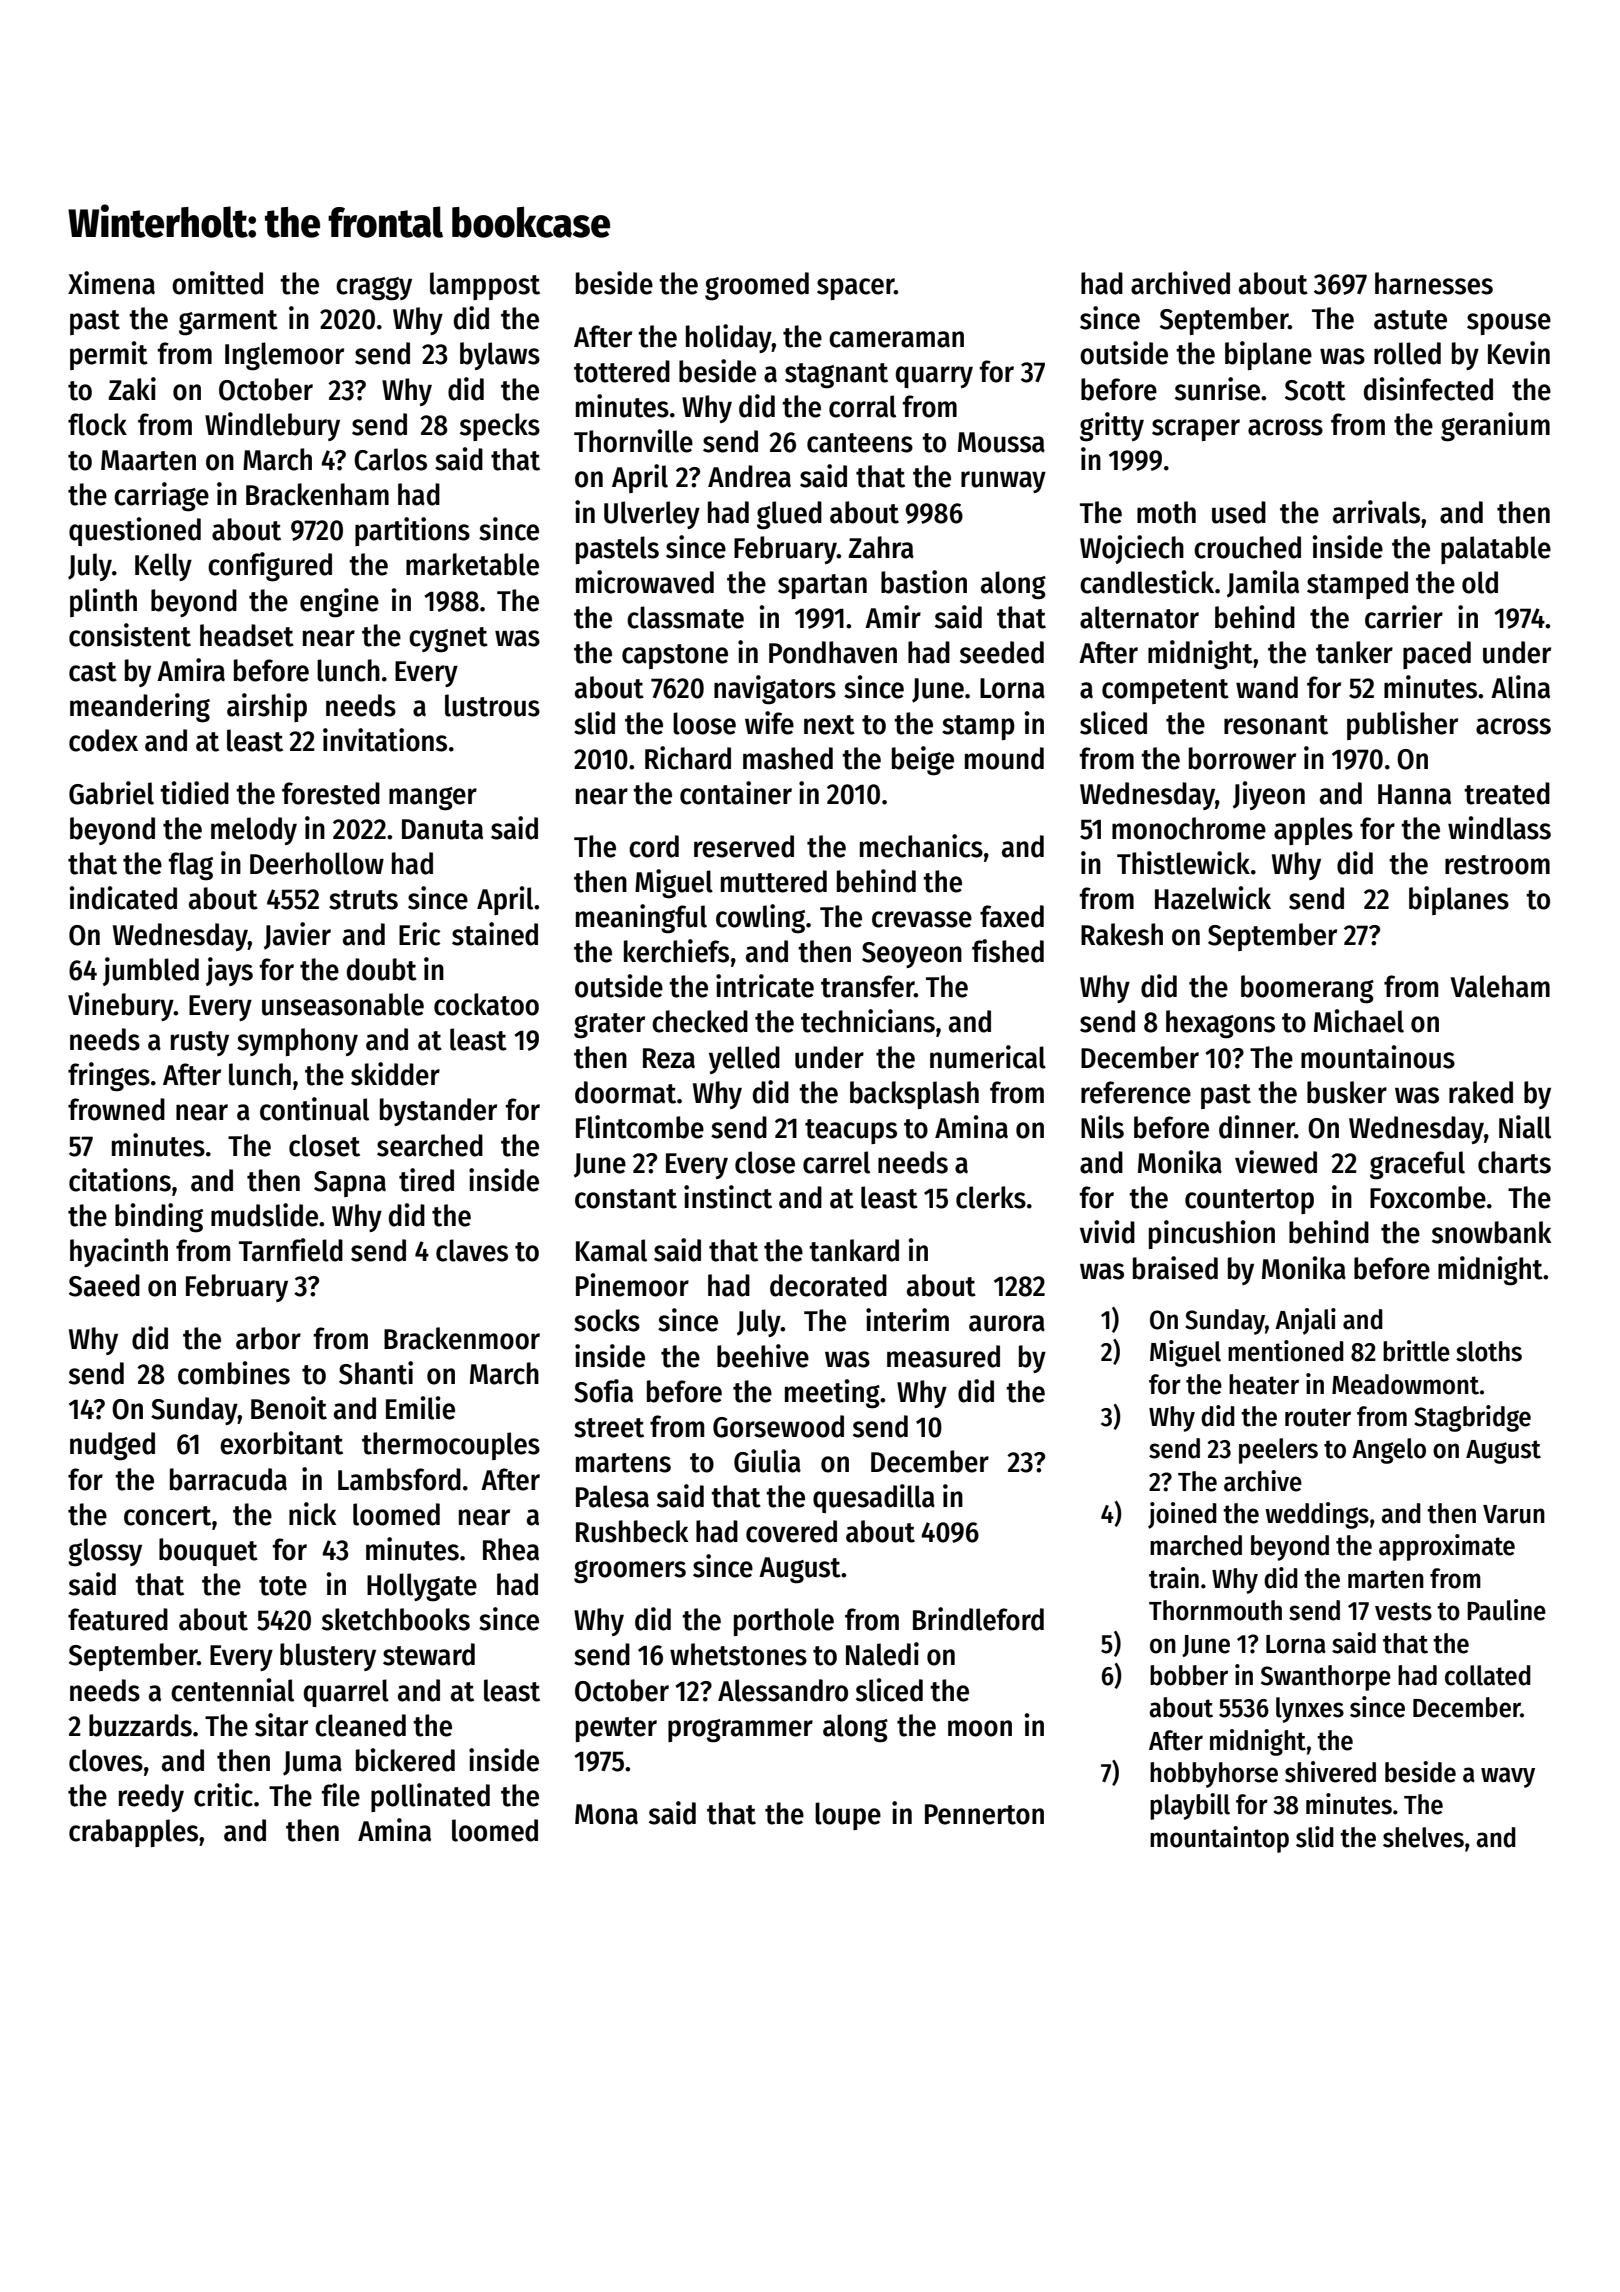 Image resolution: width=1620 pixels, height=2292 pixels. I want to click on lynxes, so click(1310, 1710).
